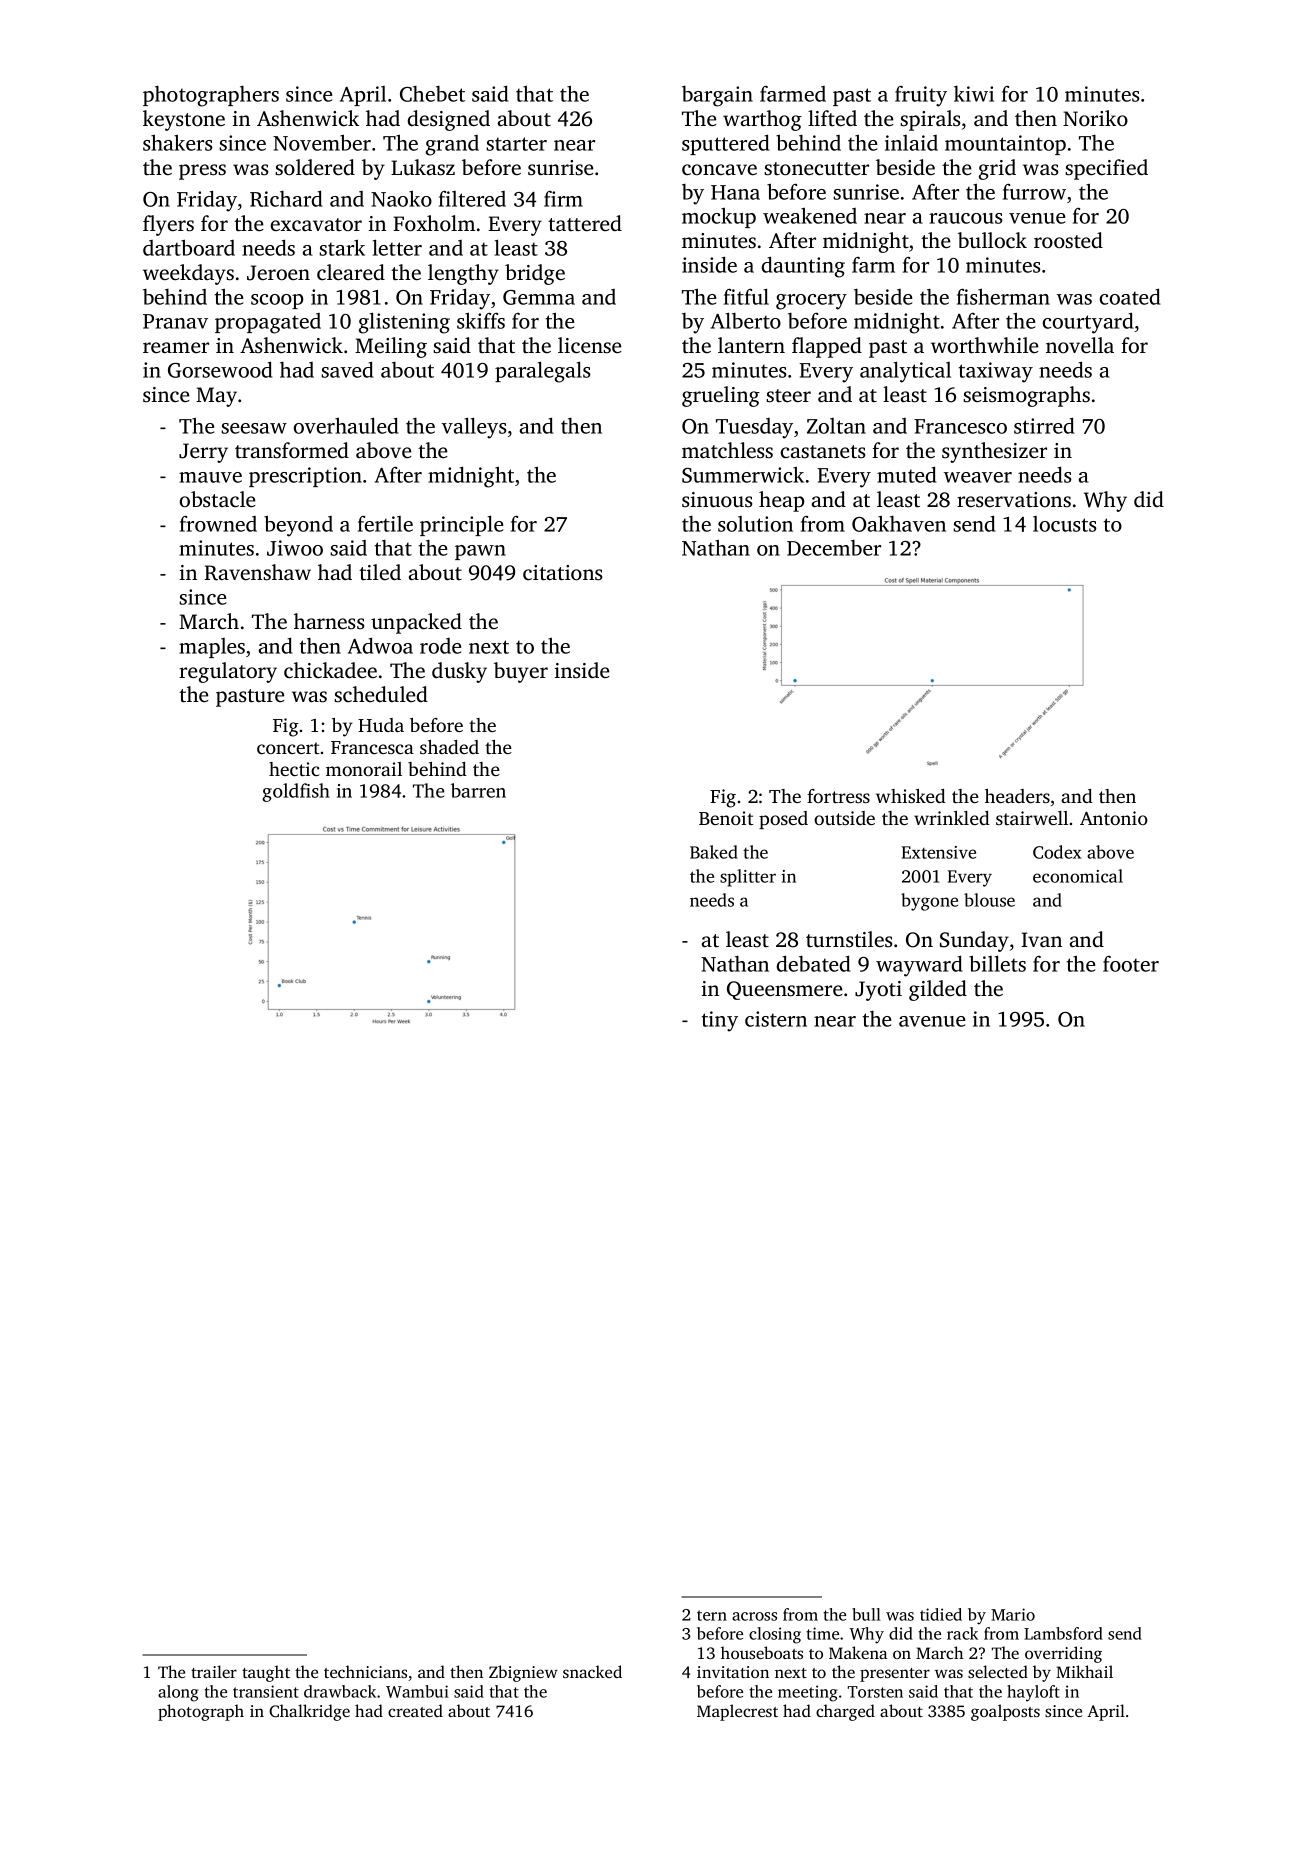 This screenshot has height=1849, width=1308. I want to click on dartboard, so click(189, 247).
